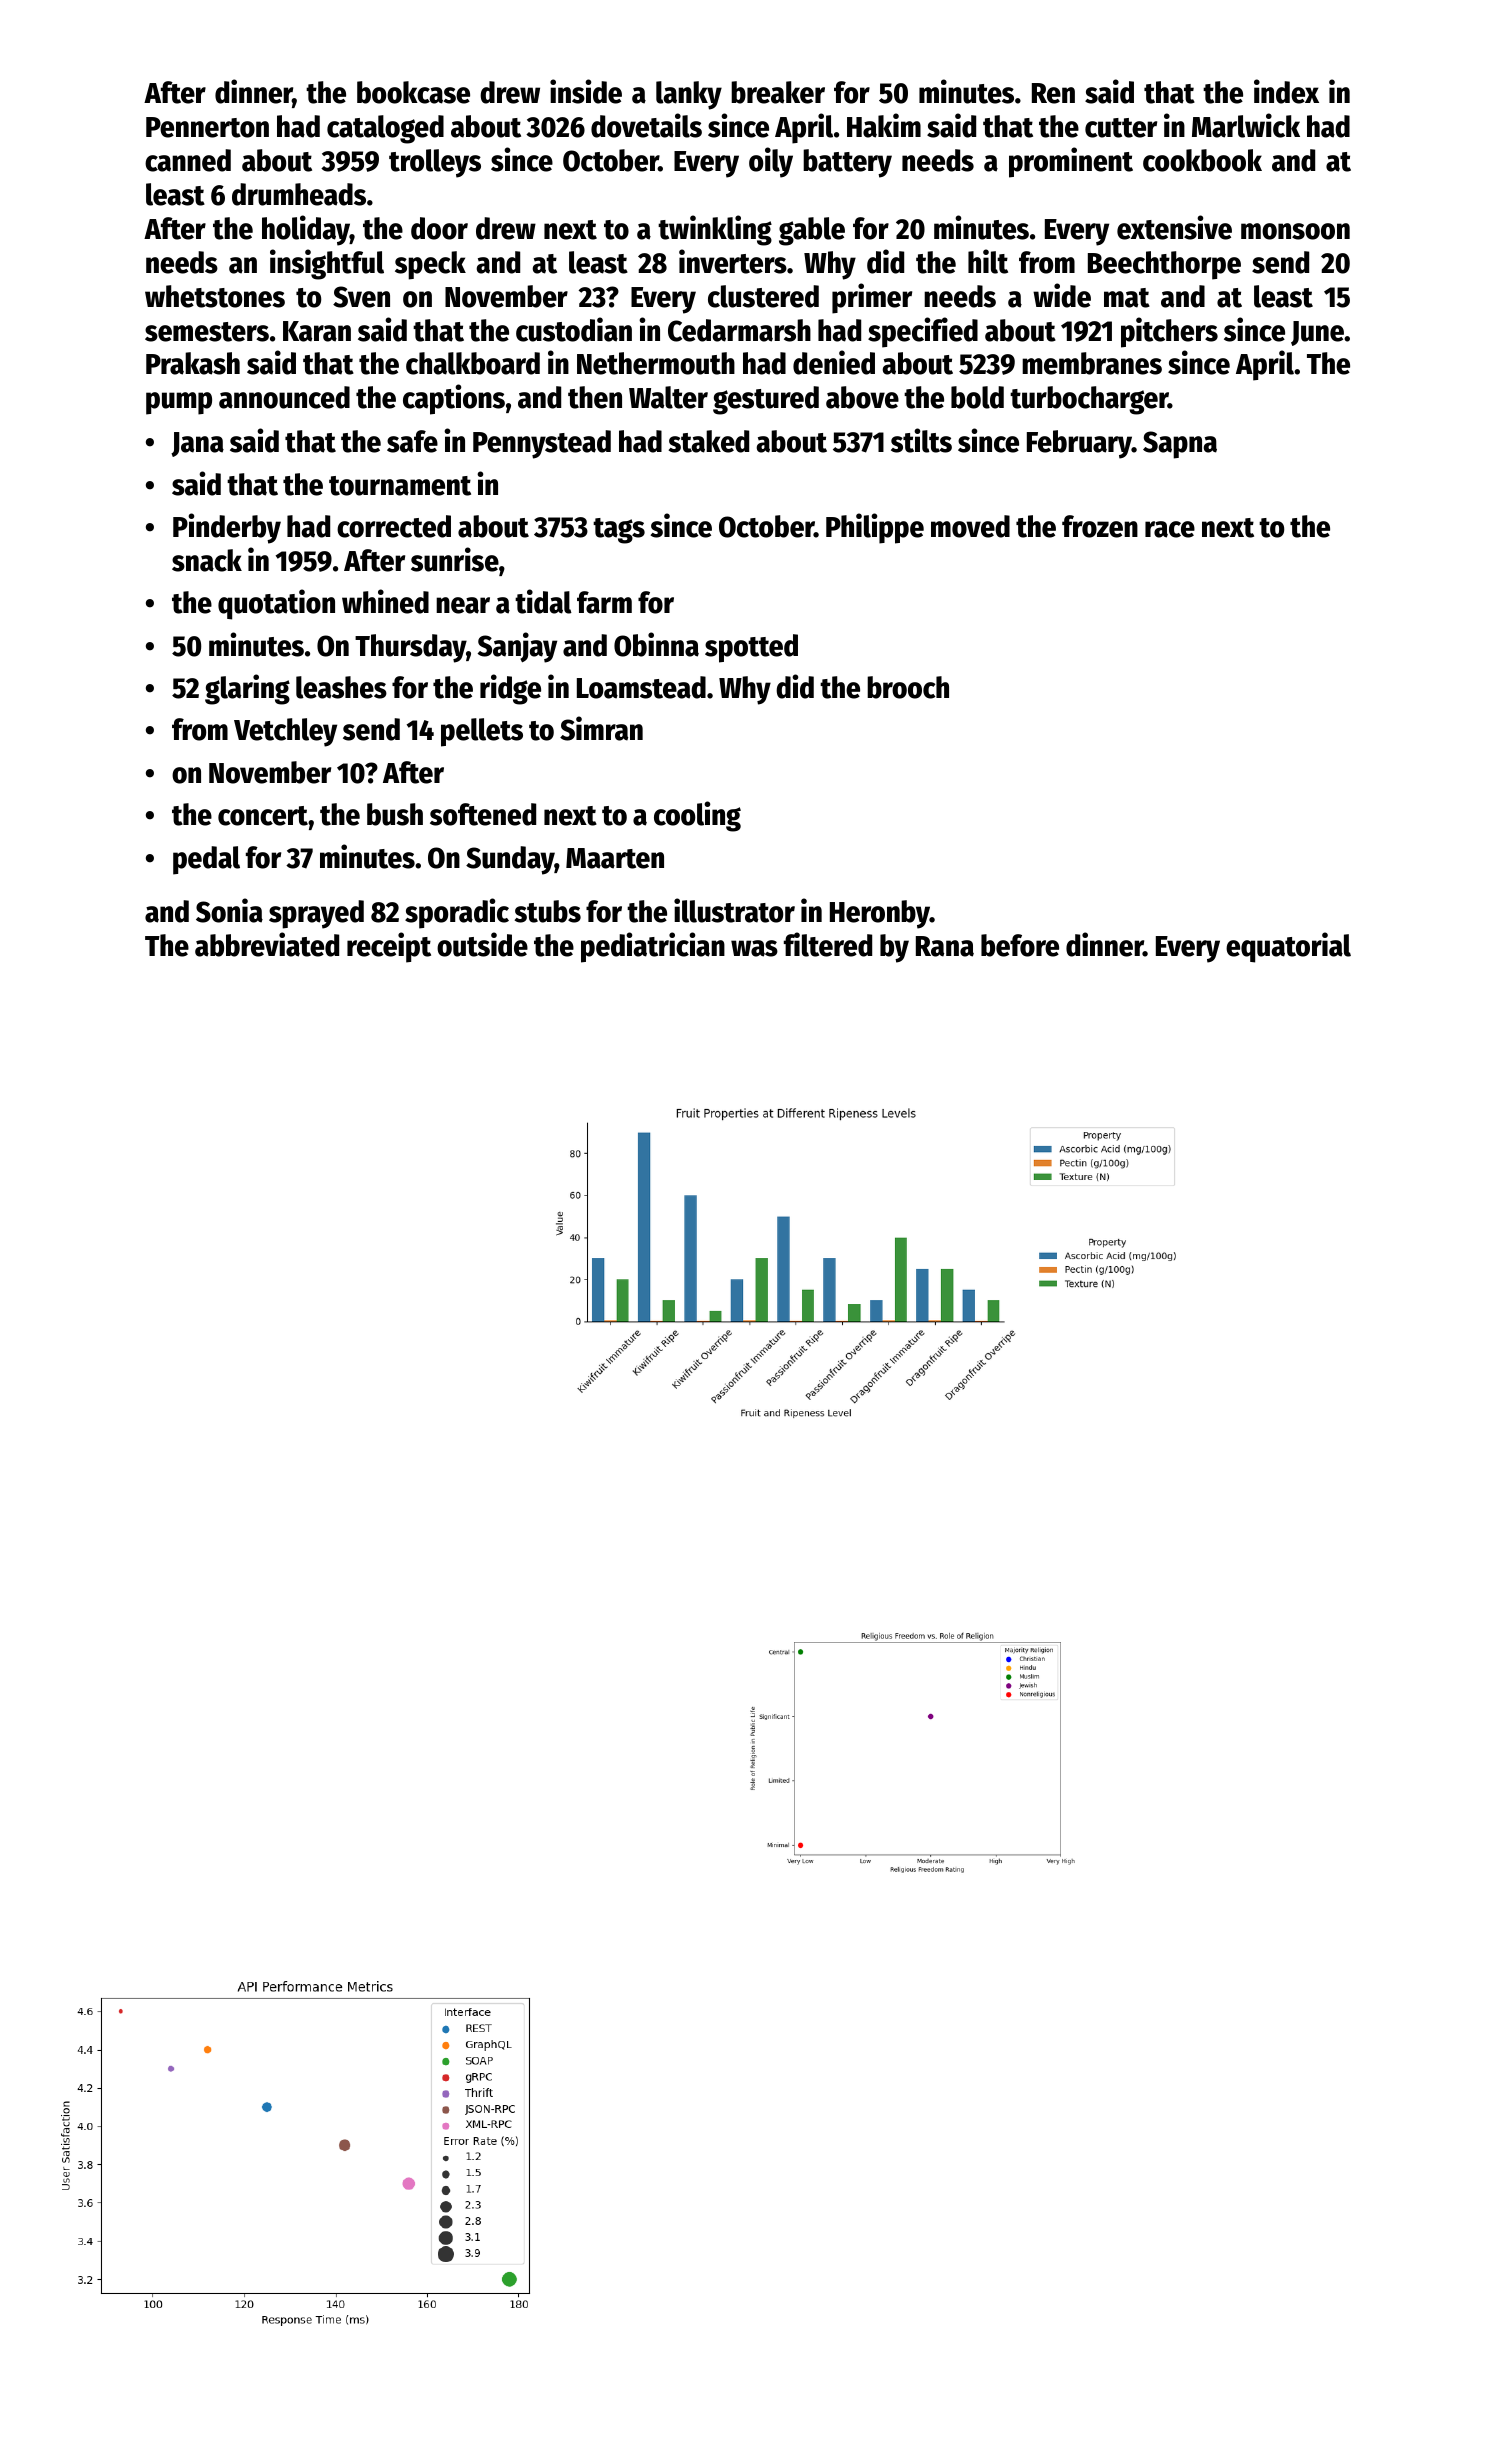 This document has width=1496, height=2464. Describe the element at coordinates (188, 160) in the document. I see `canned` at that location.
